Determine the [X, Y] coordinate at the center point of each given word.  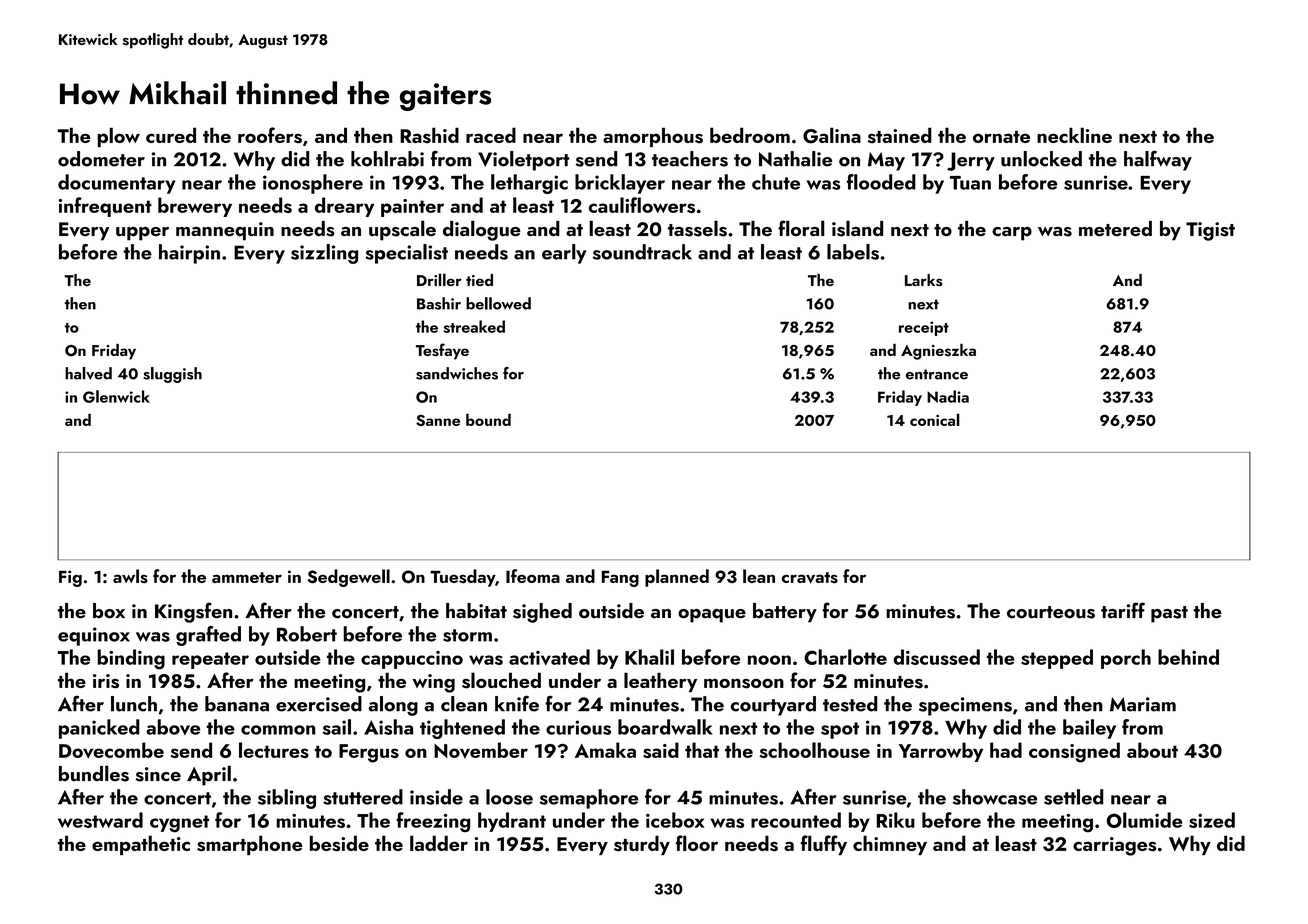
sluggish [172, 375]
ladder [439, 843]
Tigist [1210, 231]
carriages [1114, 846]
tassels [697, 228]
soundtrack [642, 252]
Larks [924, 280]
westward [100, 820]
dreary [344, 207]
